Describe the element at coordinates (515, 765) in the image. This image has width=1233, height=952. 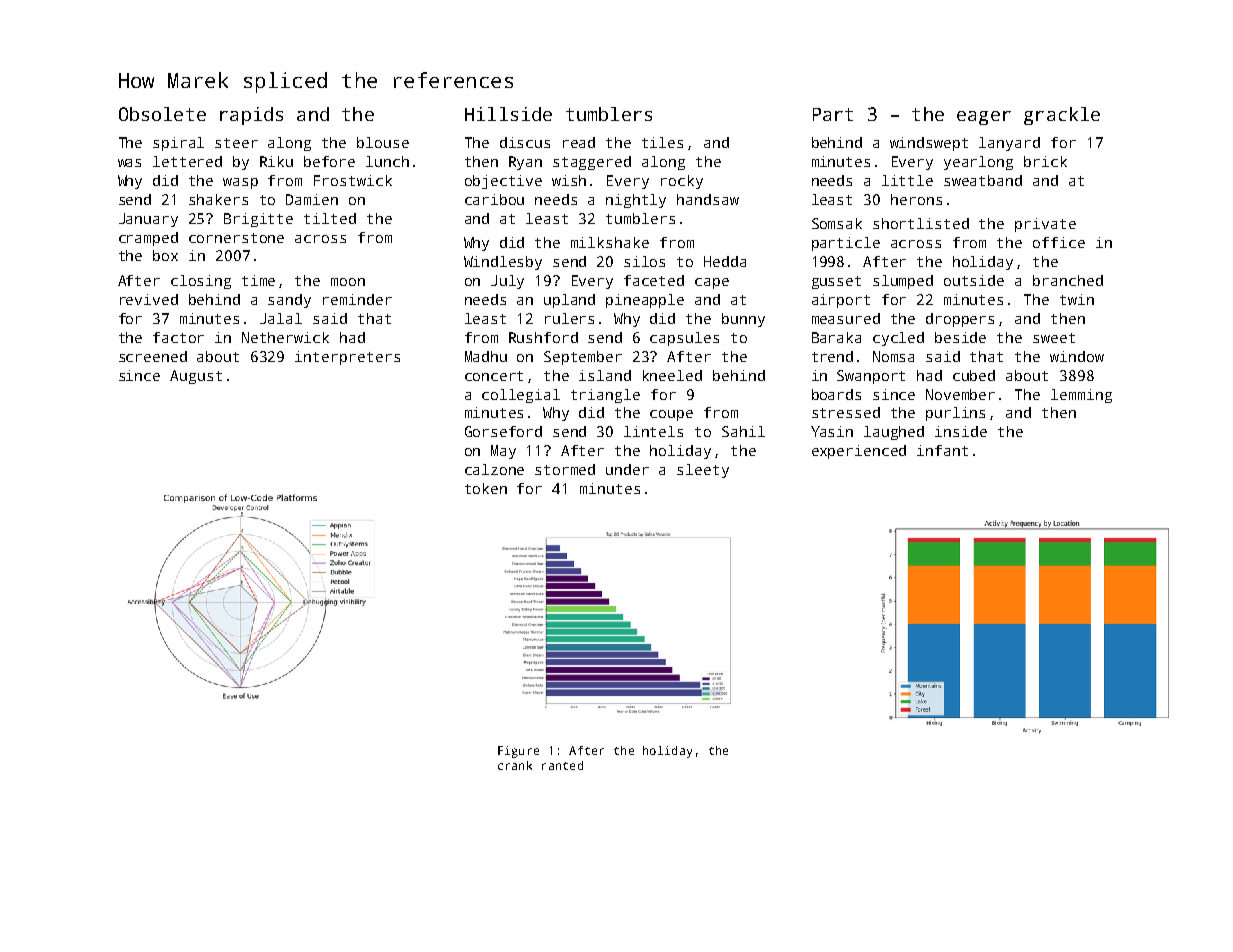
I see `crank` at that location.
